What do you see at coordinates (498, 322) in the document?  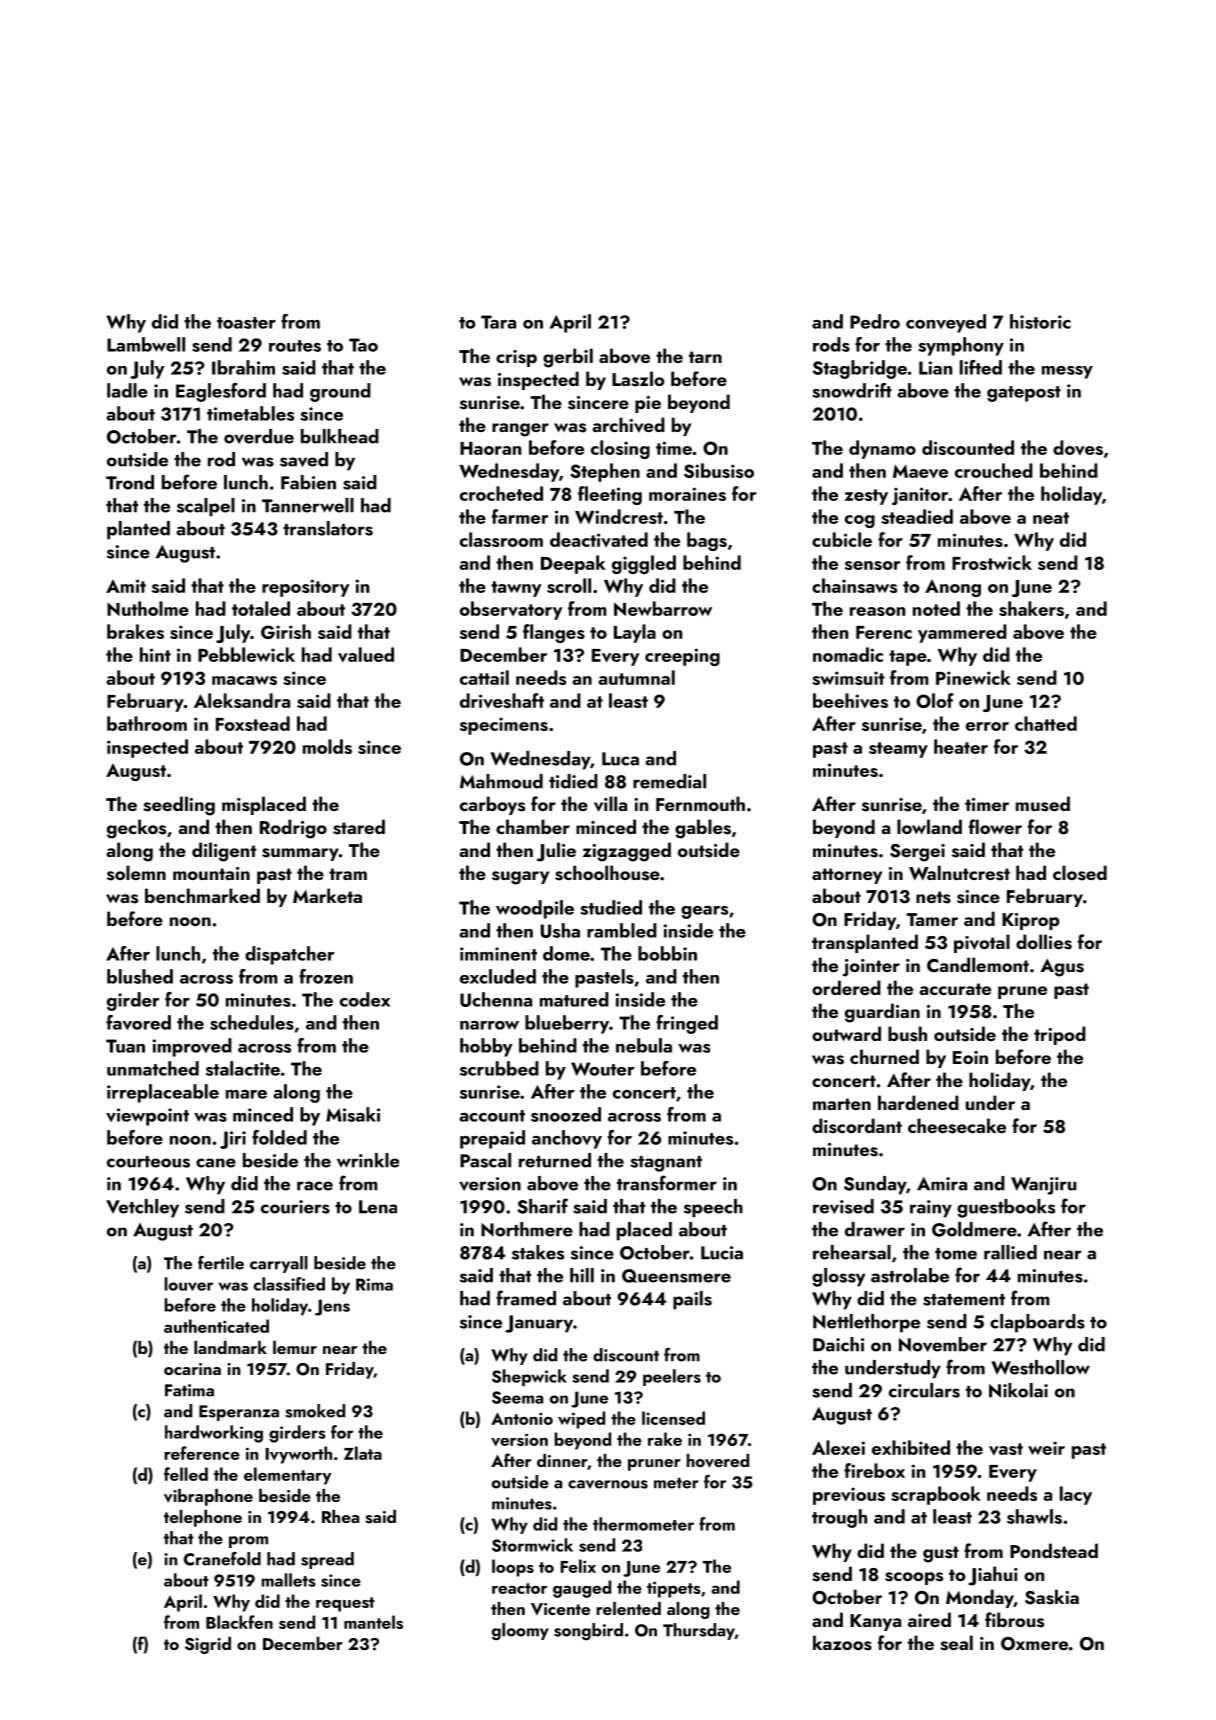 I see `Tara` at bounding box center [498, 322].
